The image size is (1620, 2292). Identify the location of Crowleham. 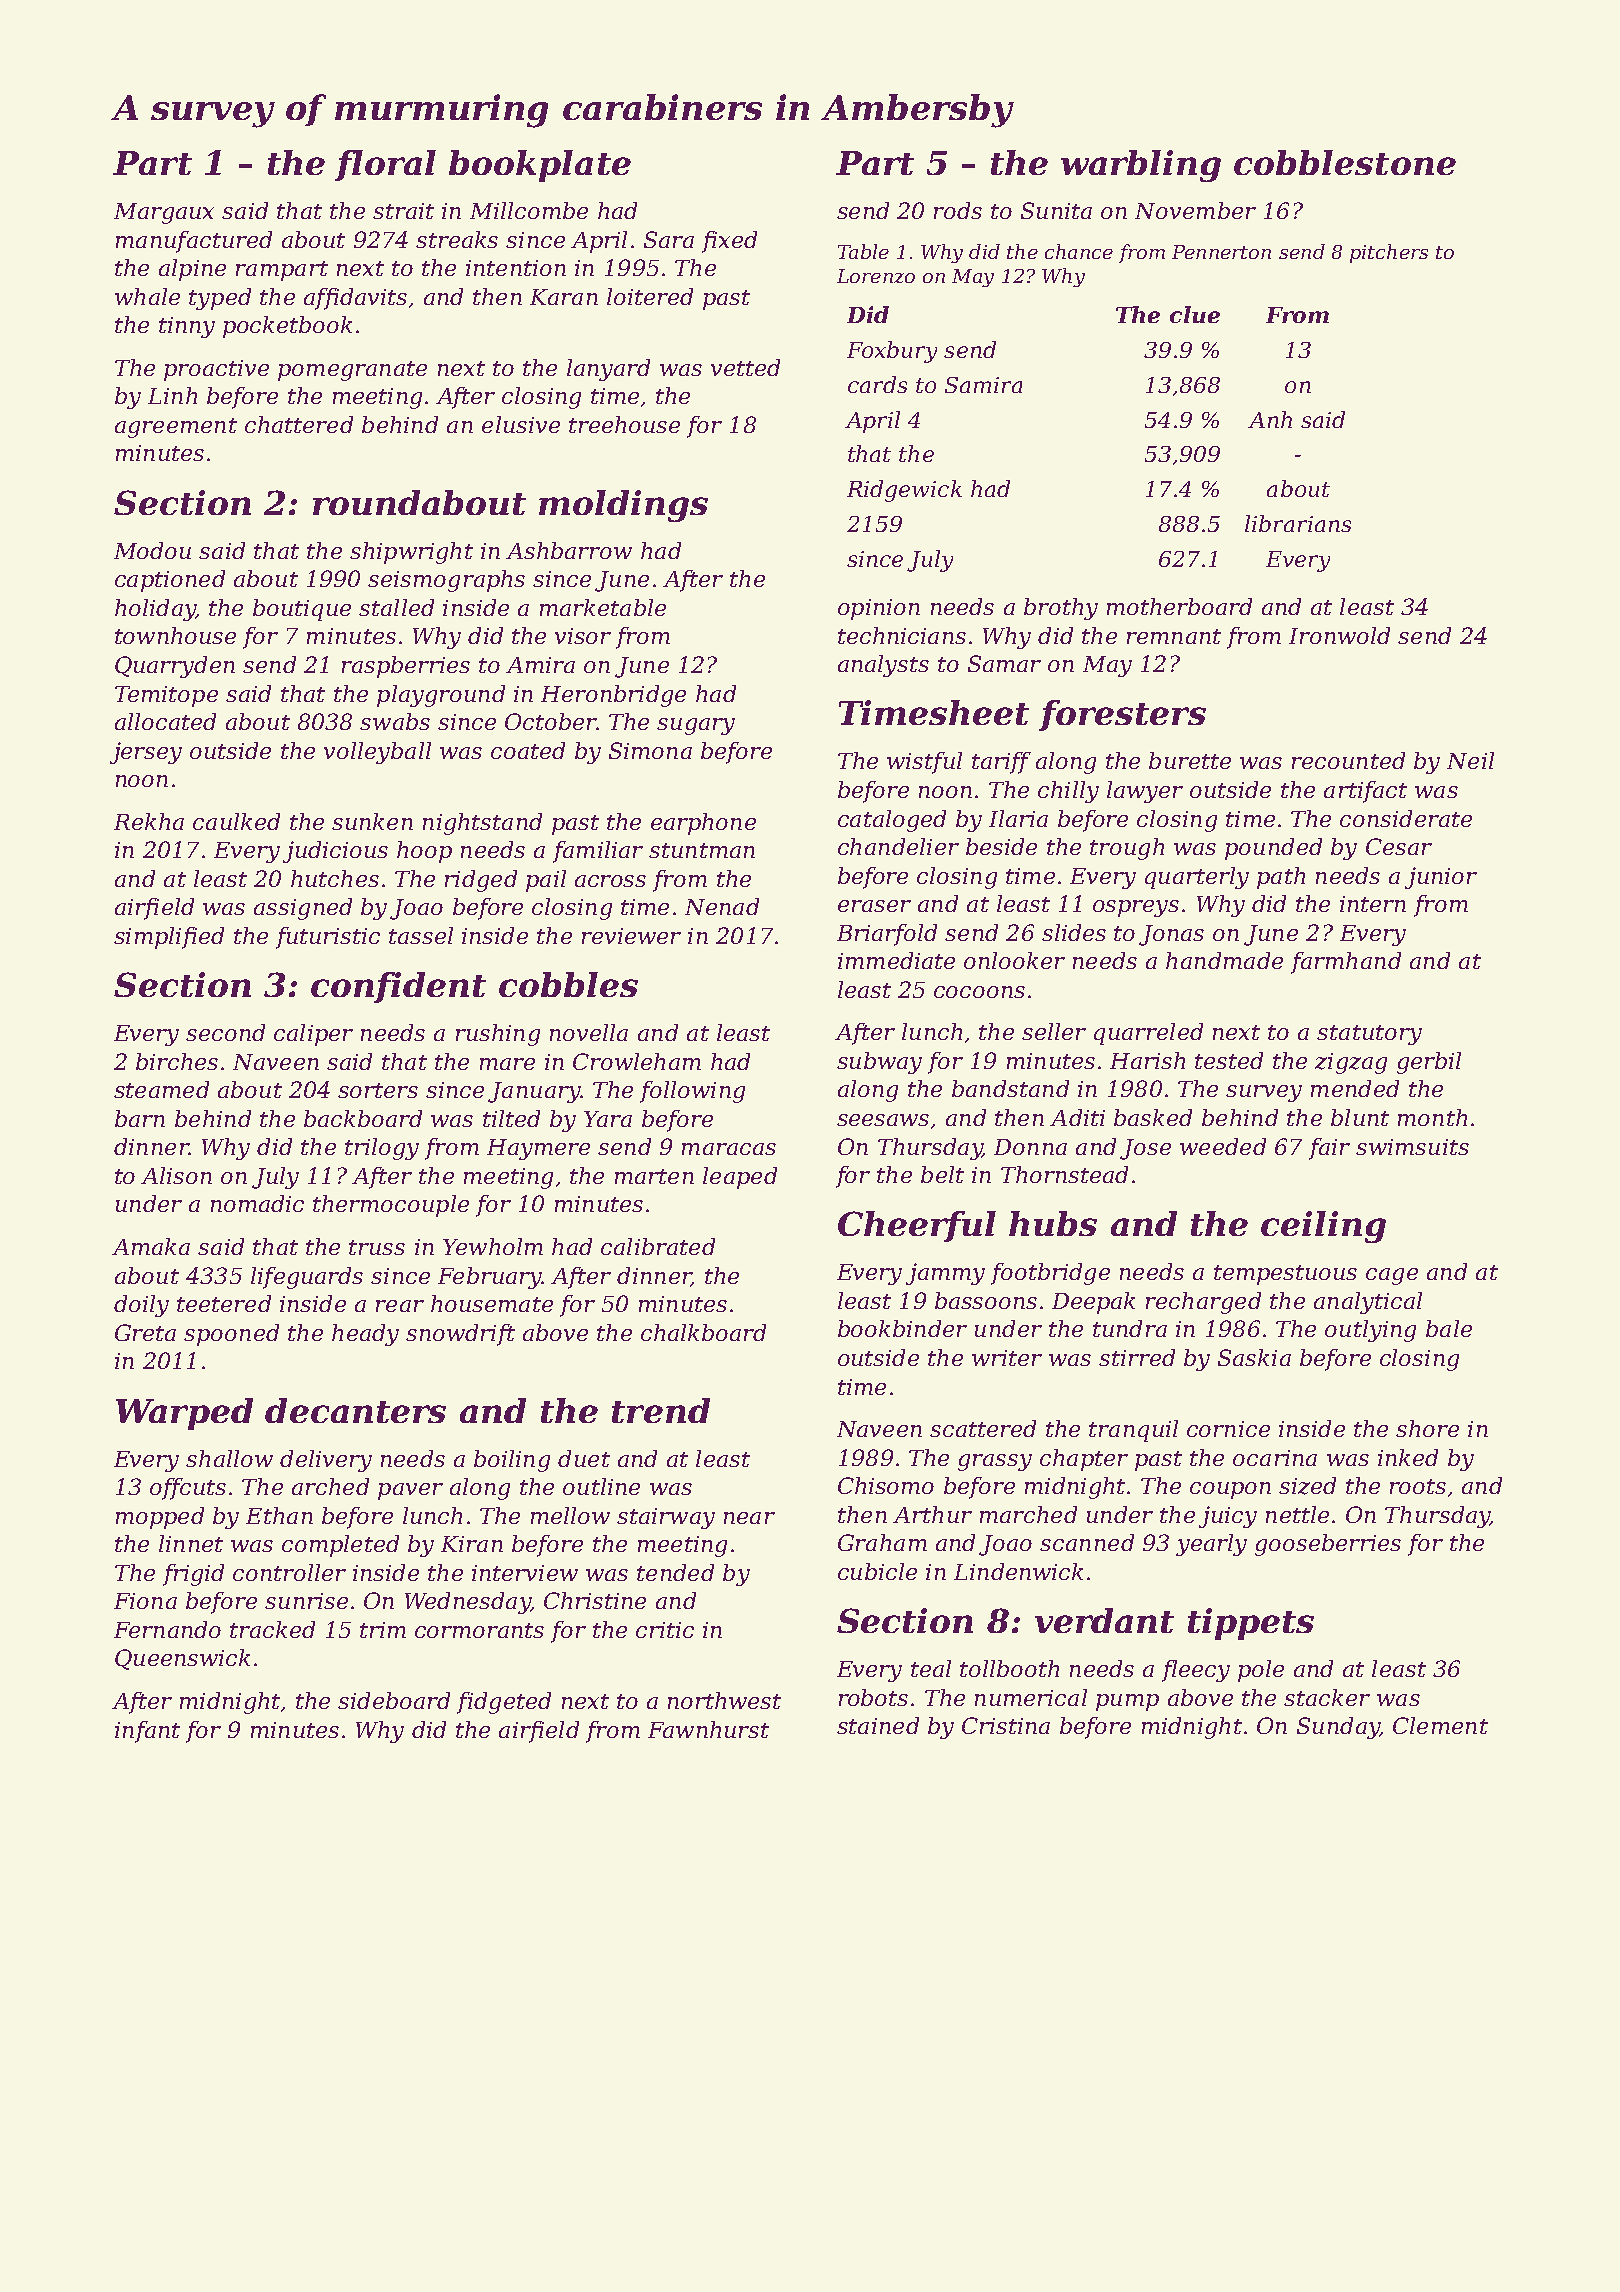
(637, 1061).
